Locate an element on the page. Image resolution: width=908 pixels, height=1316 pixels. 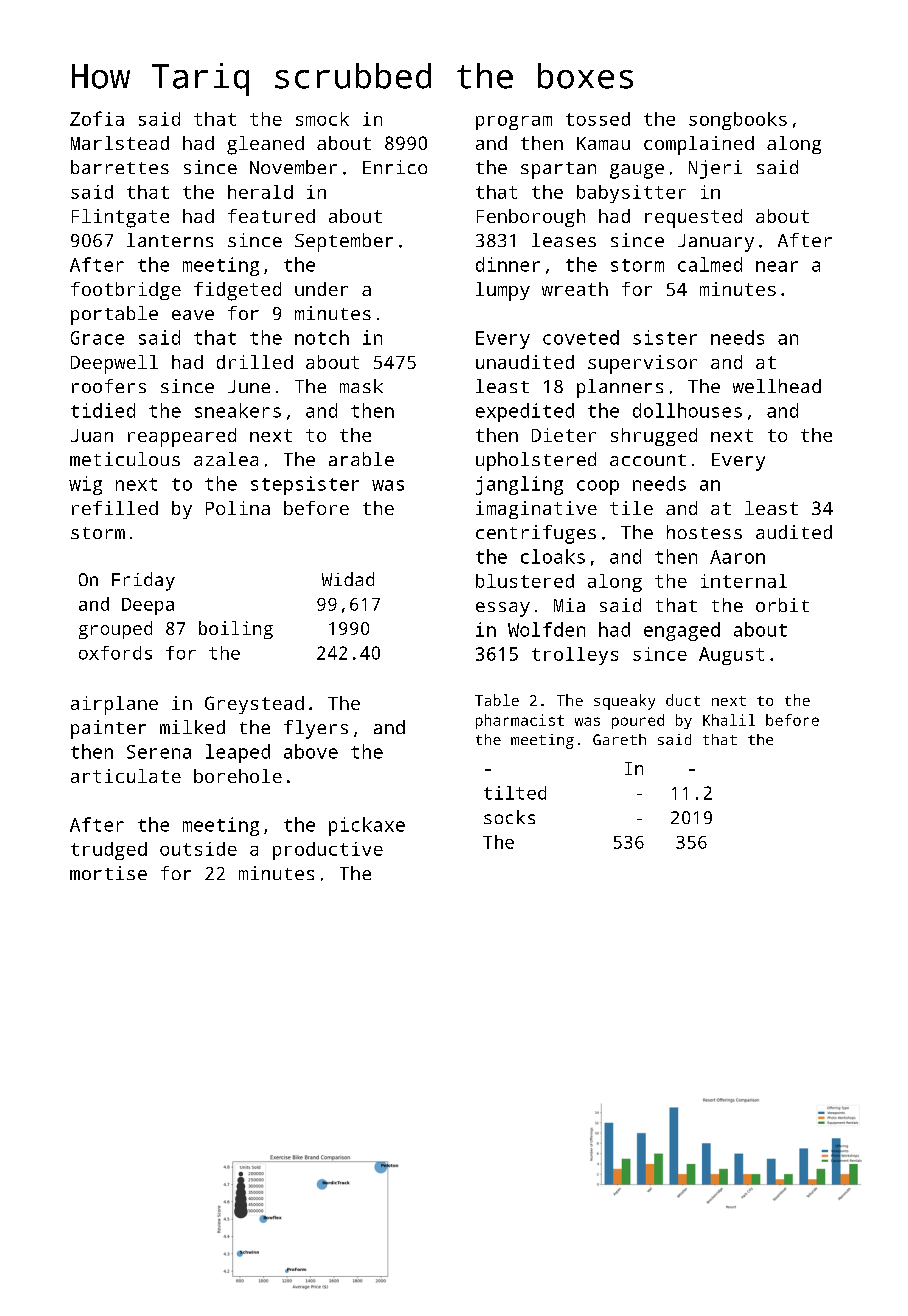
cloaks is located at coordinates (553, 556).
